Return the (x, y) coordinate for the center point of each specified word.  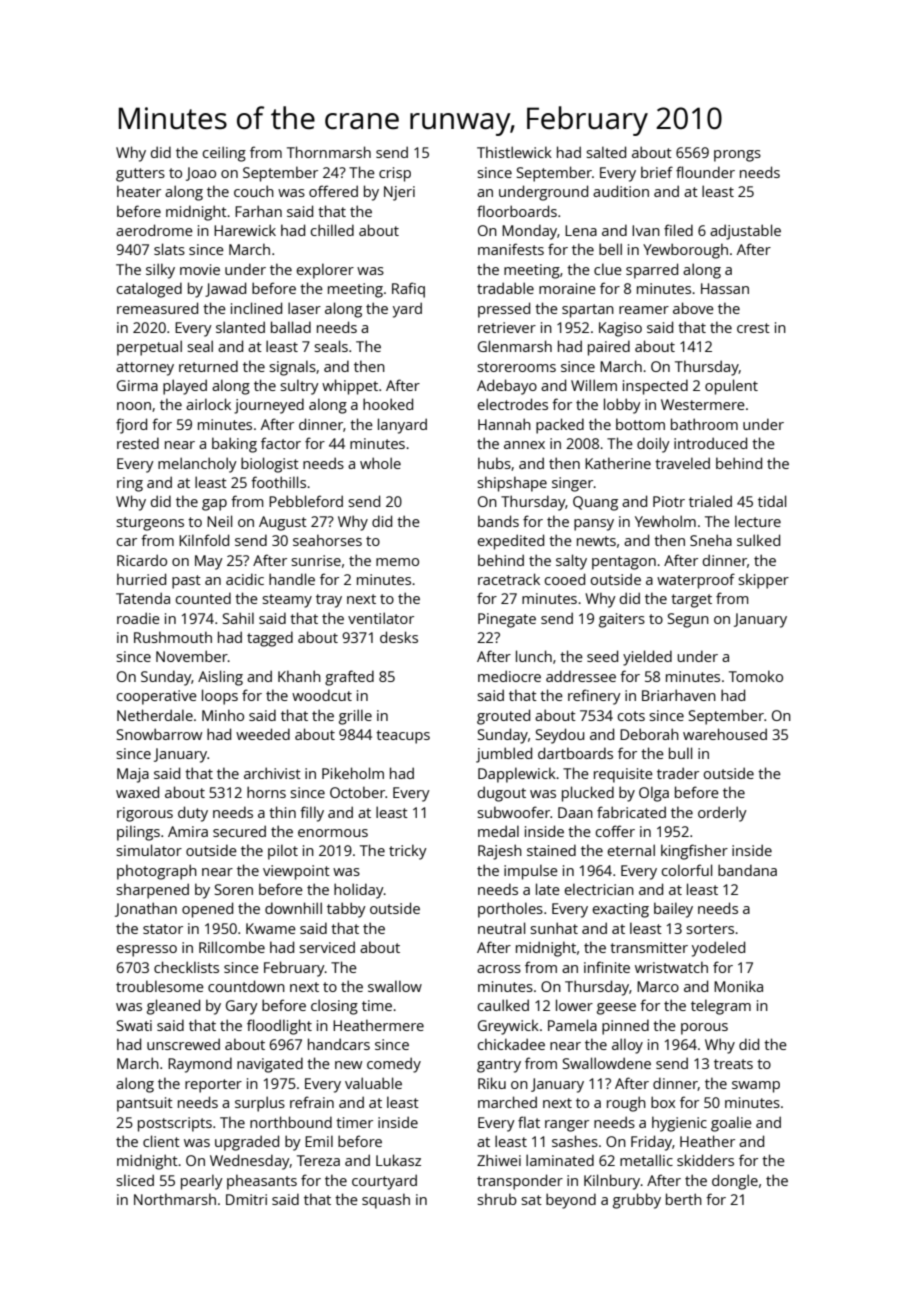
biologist (270, 465)
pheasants (262, 1182)
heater (139, 191)
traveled (682, 463)
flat (529, 1122)
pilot (283, 852)
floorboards (517, 211)
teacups (403, 737)
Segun (688, 620)
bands (498, 521)
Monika (738, 986)
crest (753, 328)
